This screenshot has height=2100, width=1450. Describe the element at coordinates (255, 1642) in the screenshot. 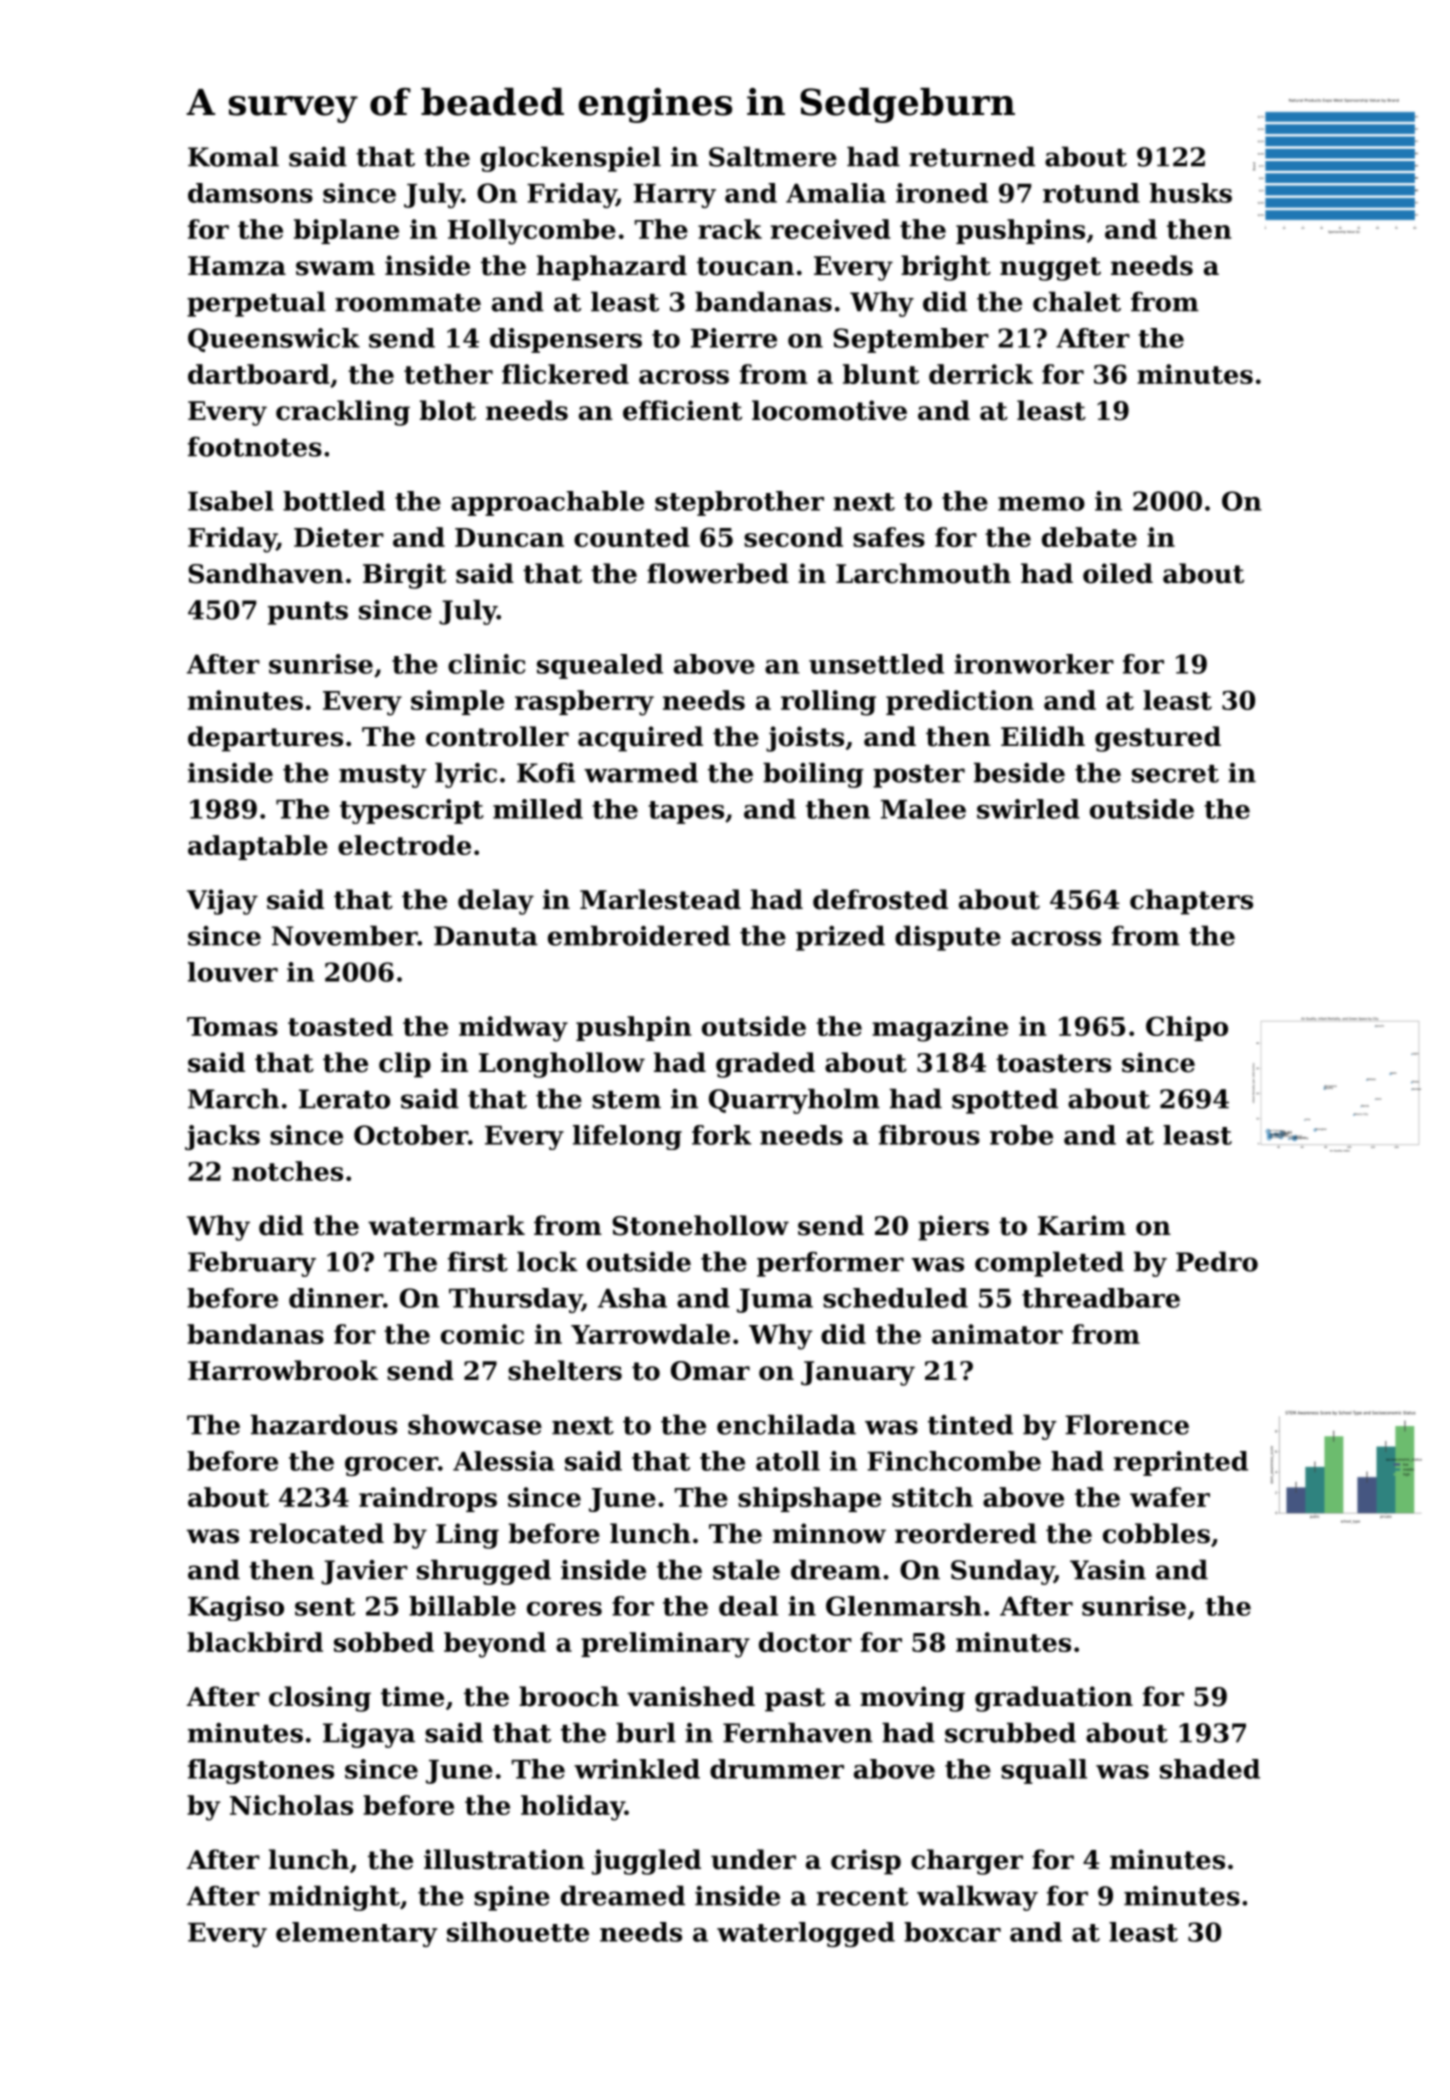

I see `blackbird` at that location.
